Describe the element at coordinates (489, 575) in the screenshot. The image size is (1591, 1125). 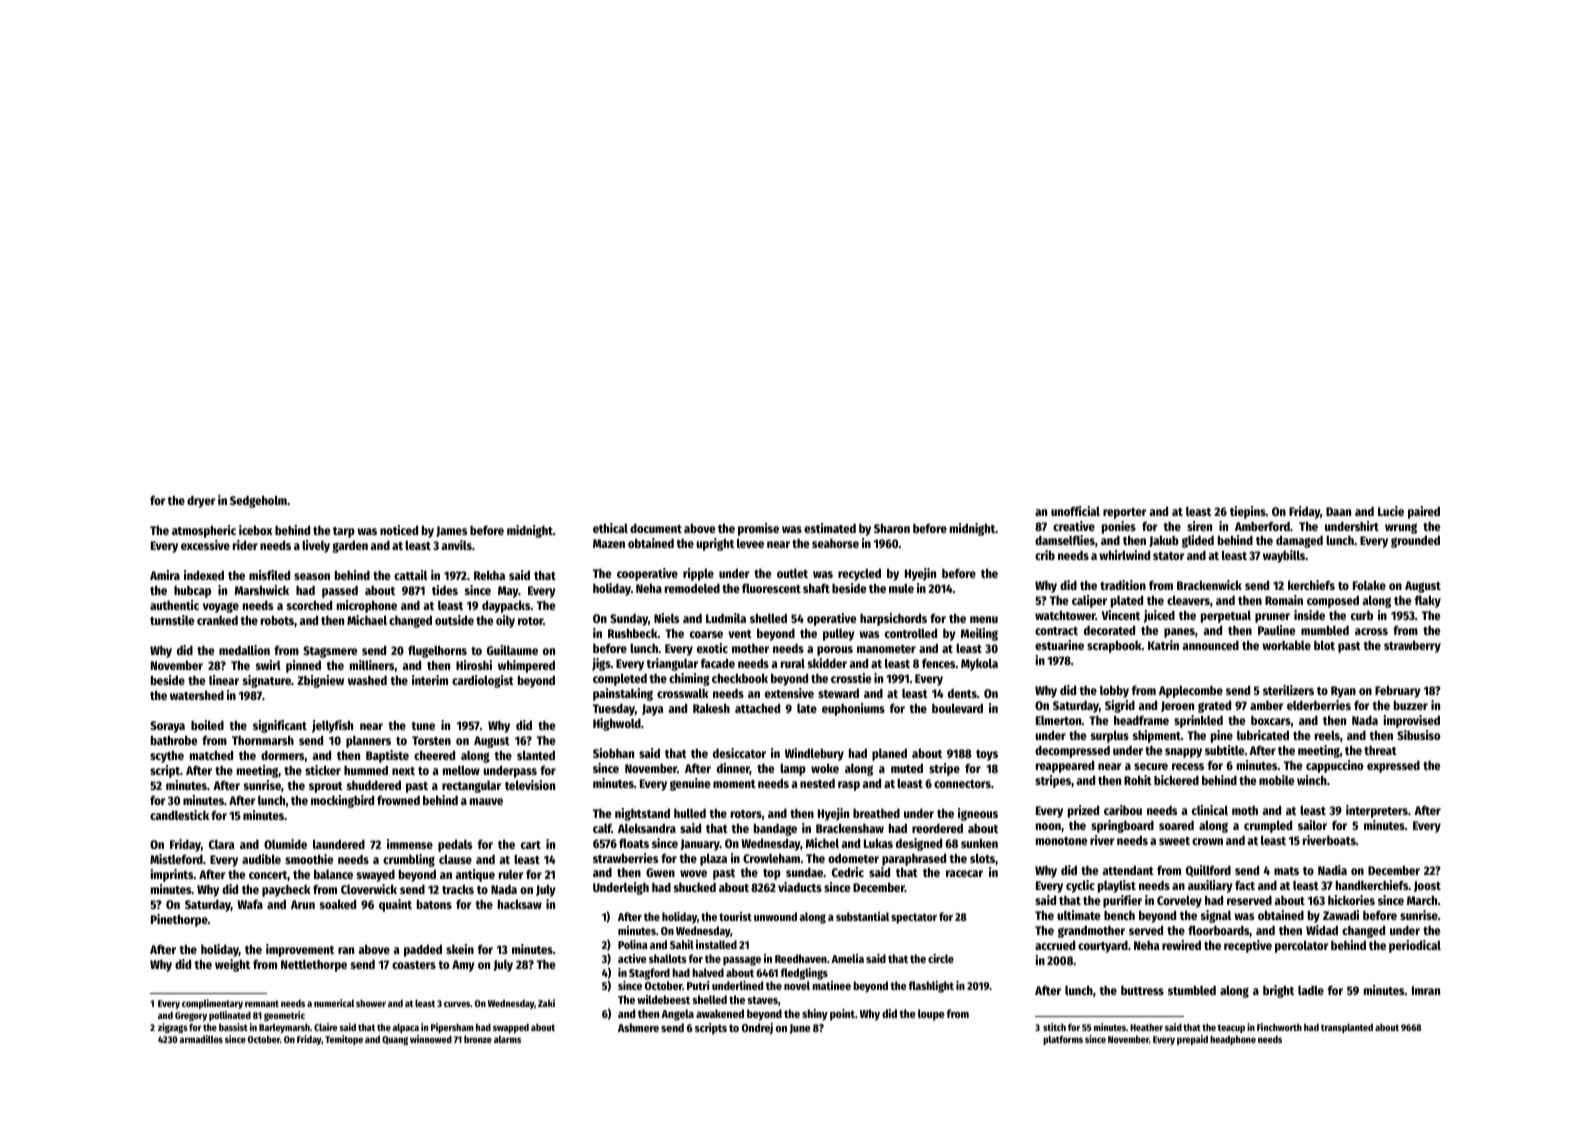
I see `Rekha` at that location.
